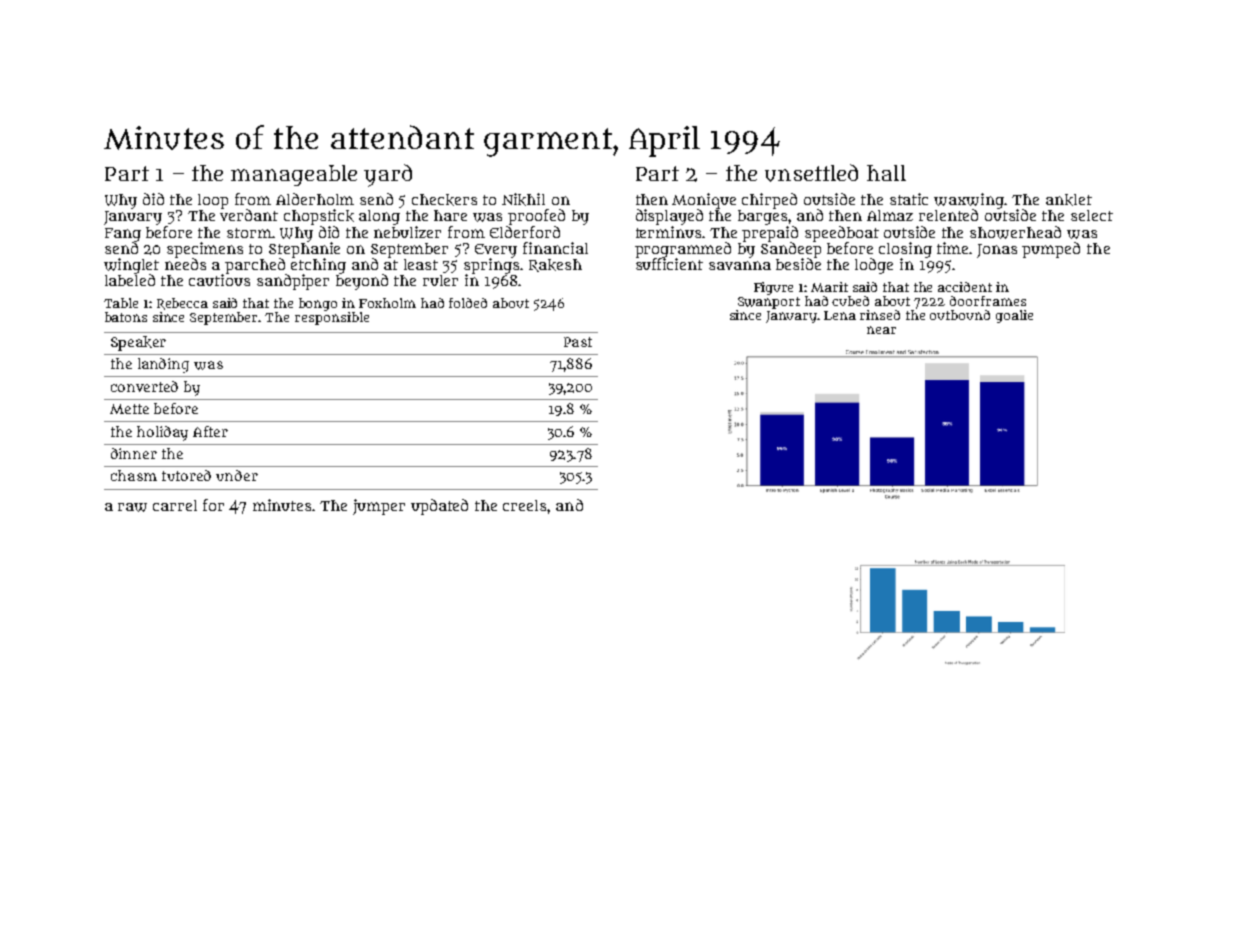 The width and height of the image is (1233, 952). What do you see at coordinates (249, 215) in the image?
I see `verdant` at bounding box center [249, 215].
